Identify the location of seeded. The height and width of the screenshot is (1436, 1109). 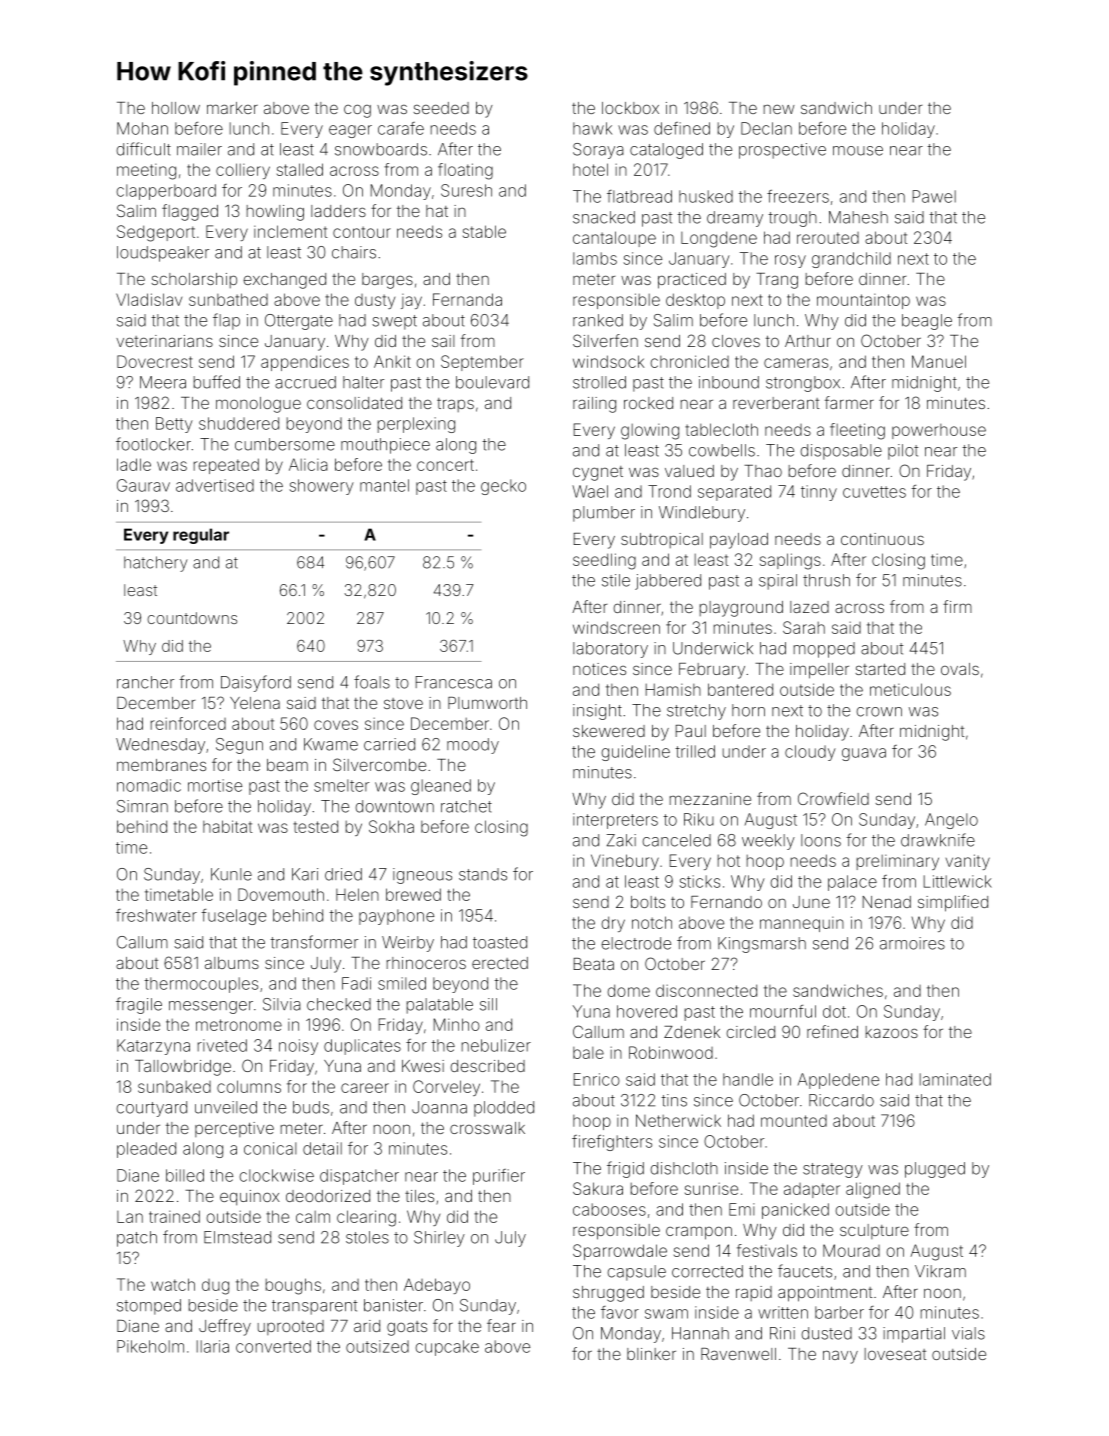
(441, 108).
